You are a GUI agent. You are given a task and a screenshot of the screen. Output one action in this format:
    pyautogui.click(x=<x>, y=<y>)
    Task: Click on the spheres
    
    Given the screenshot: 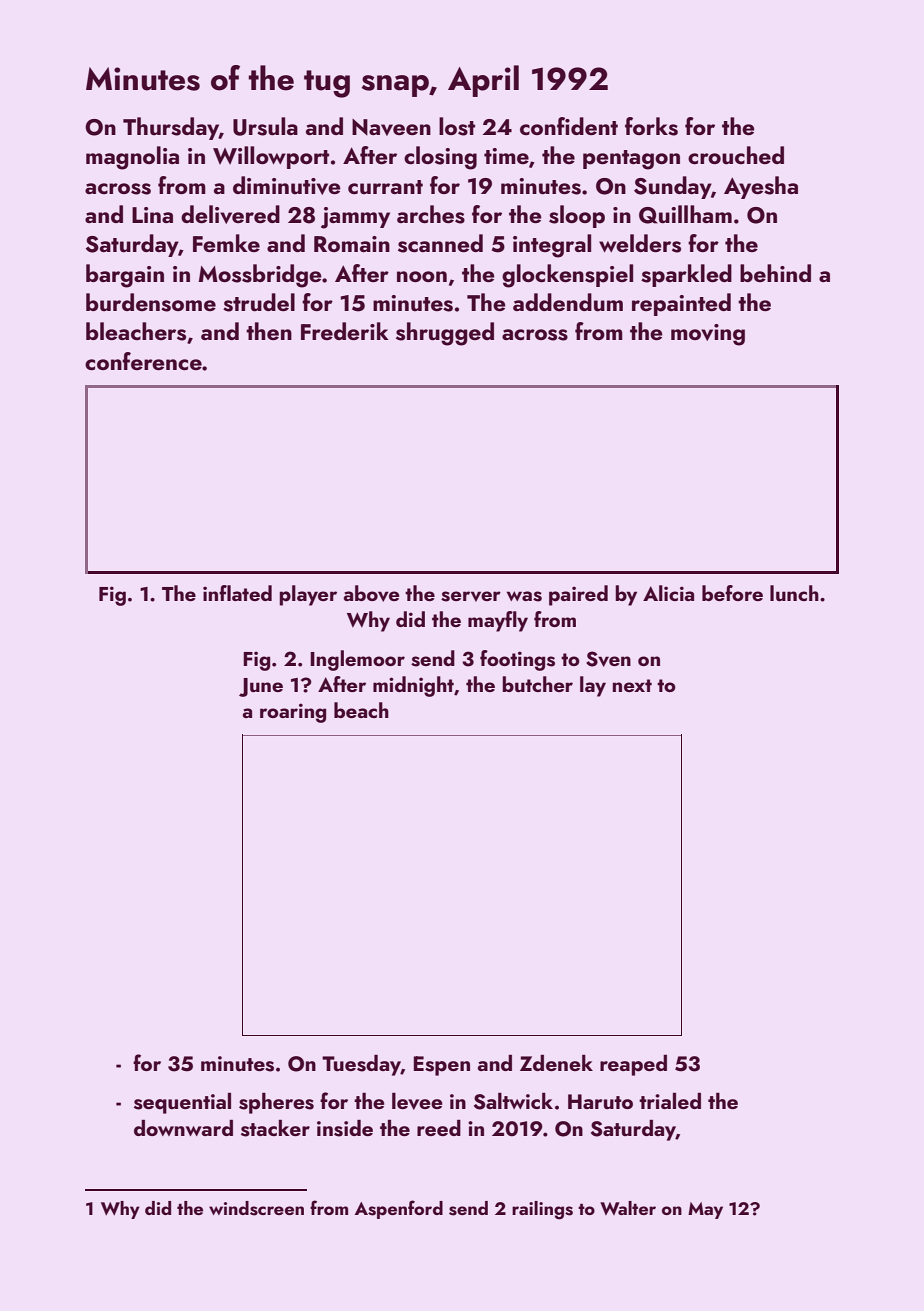 What is the action you would take?
    pyautogui.click(x=276, y=1103)
